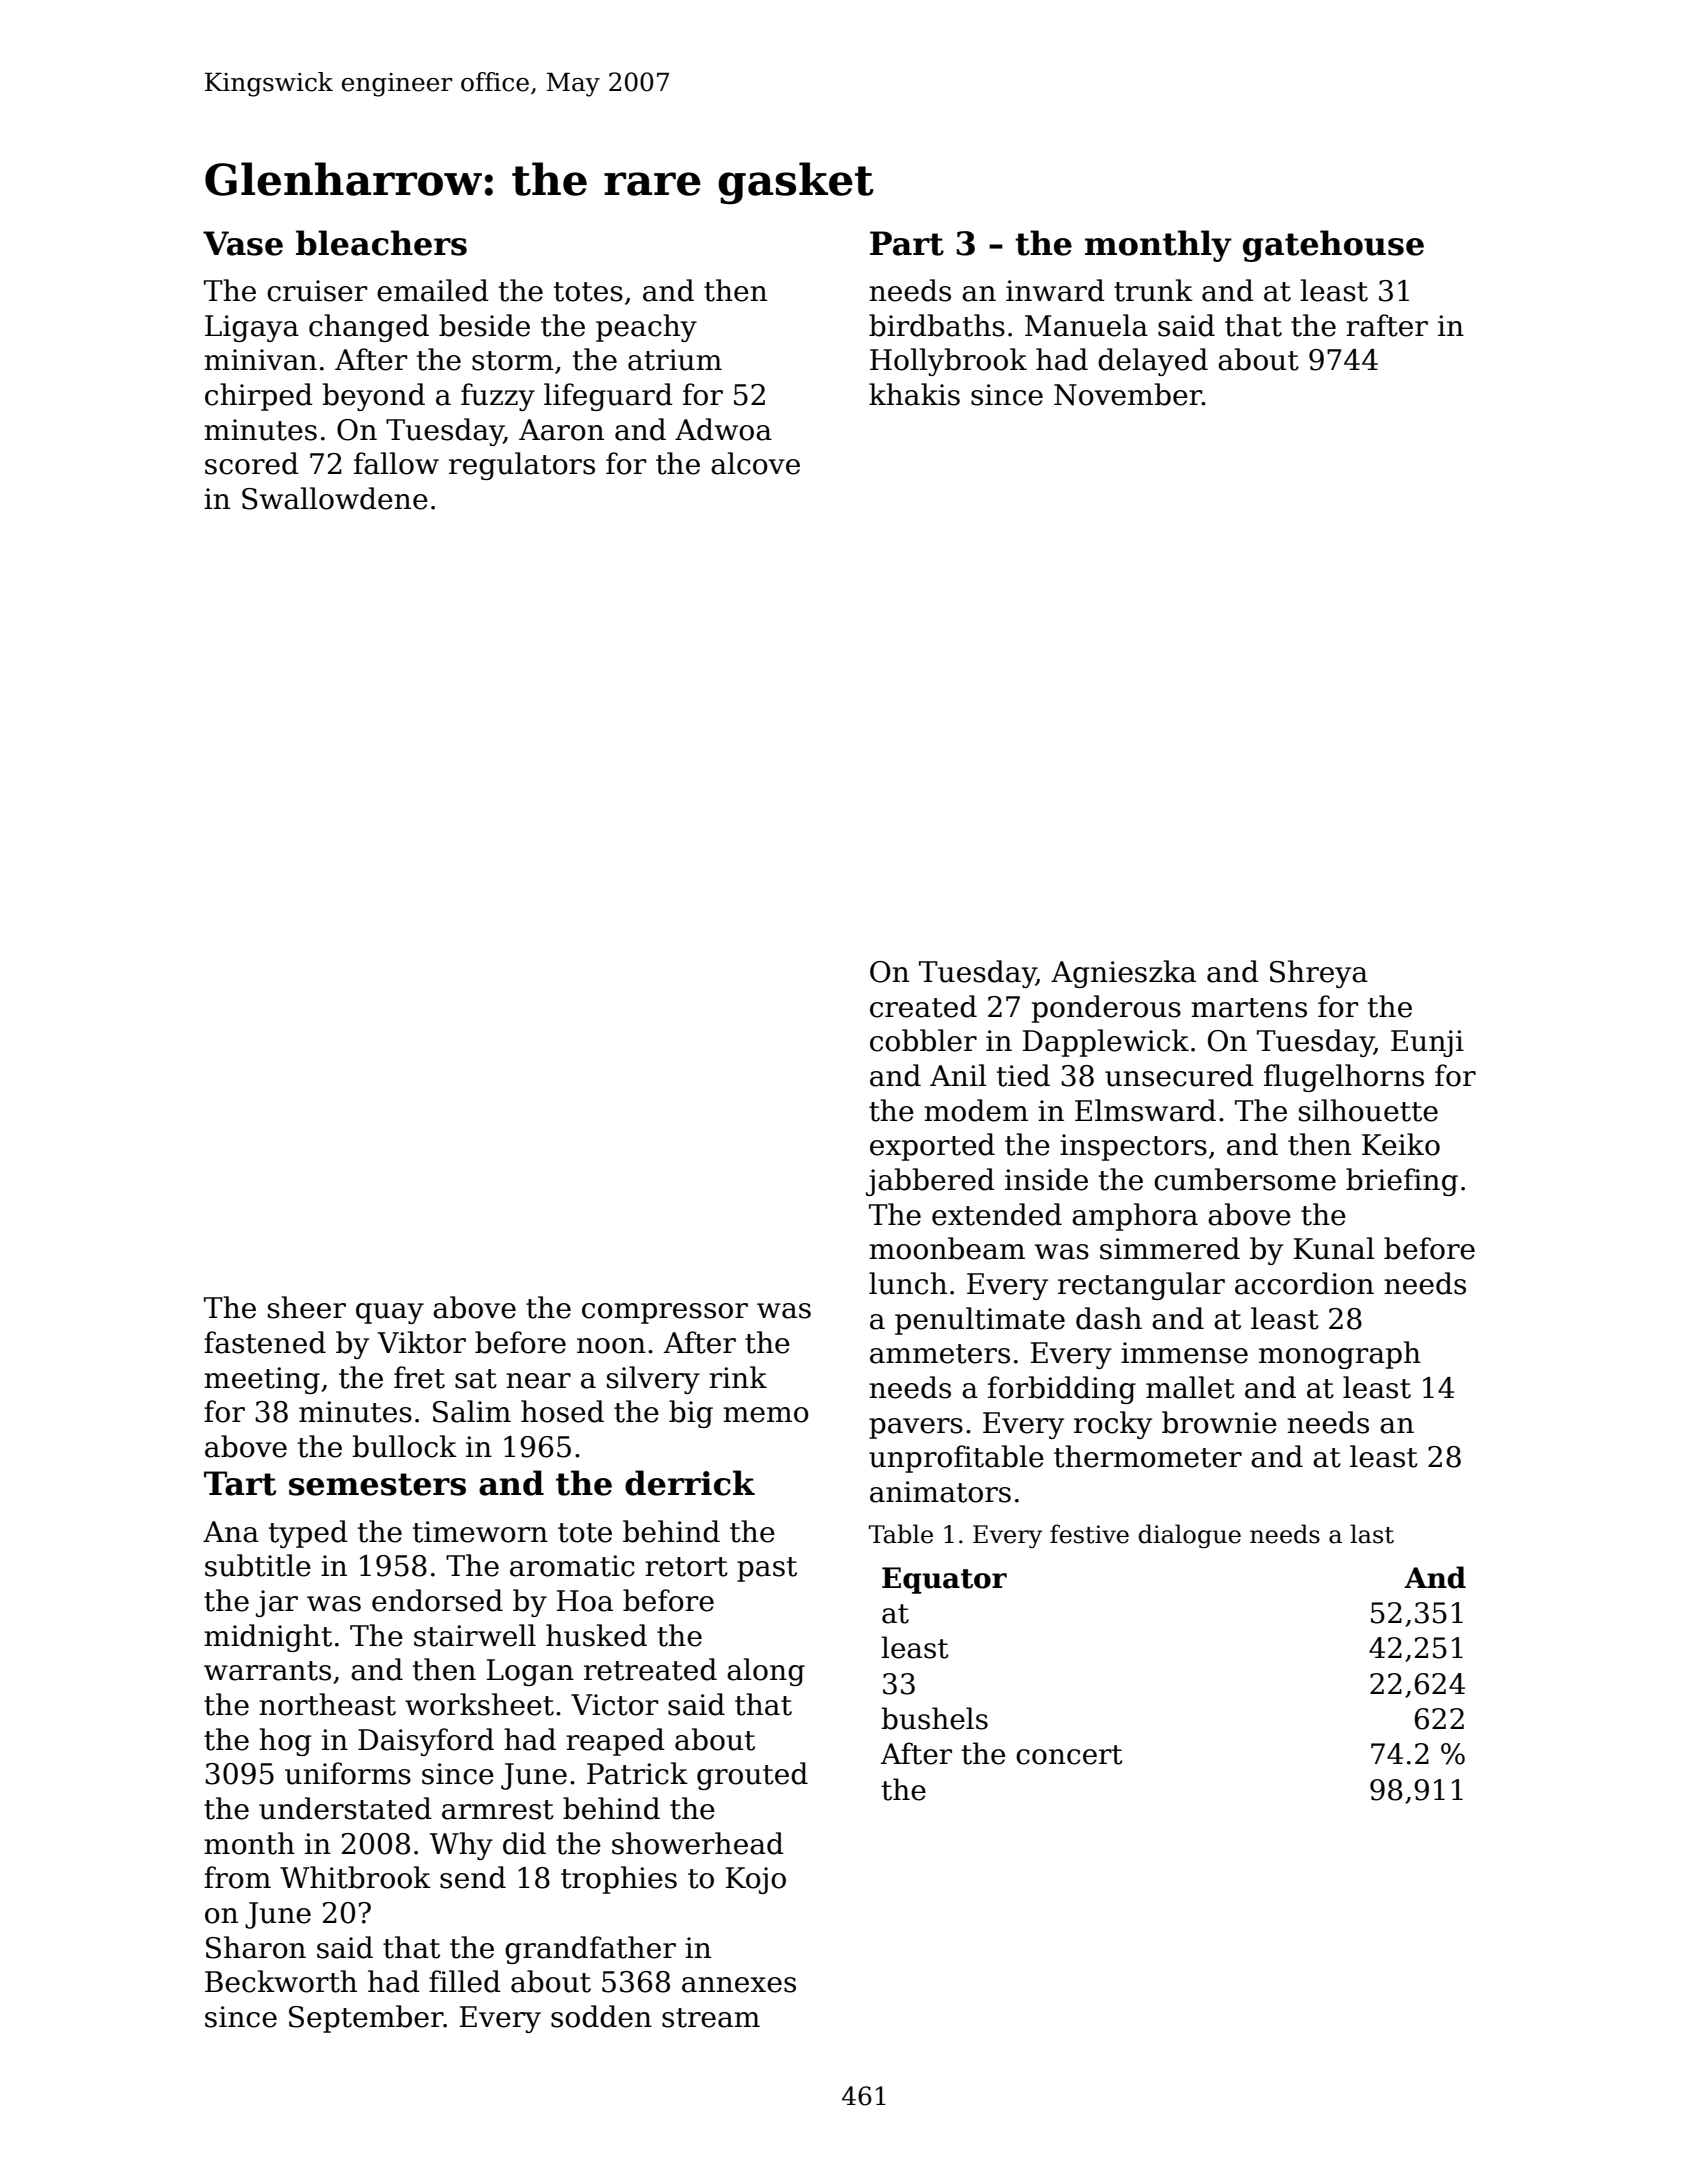 This screenshot has width=1683, height=2178. Describe the element at coordinates (267, 1671) in the screenshot. I see `warrants` at that location.
